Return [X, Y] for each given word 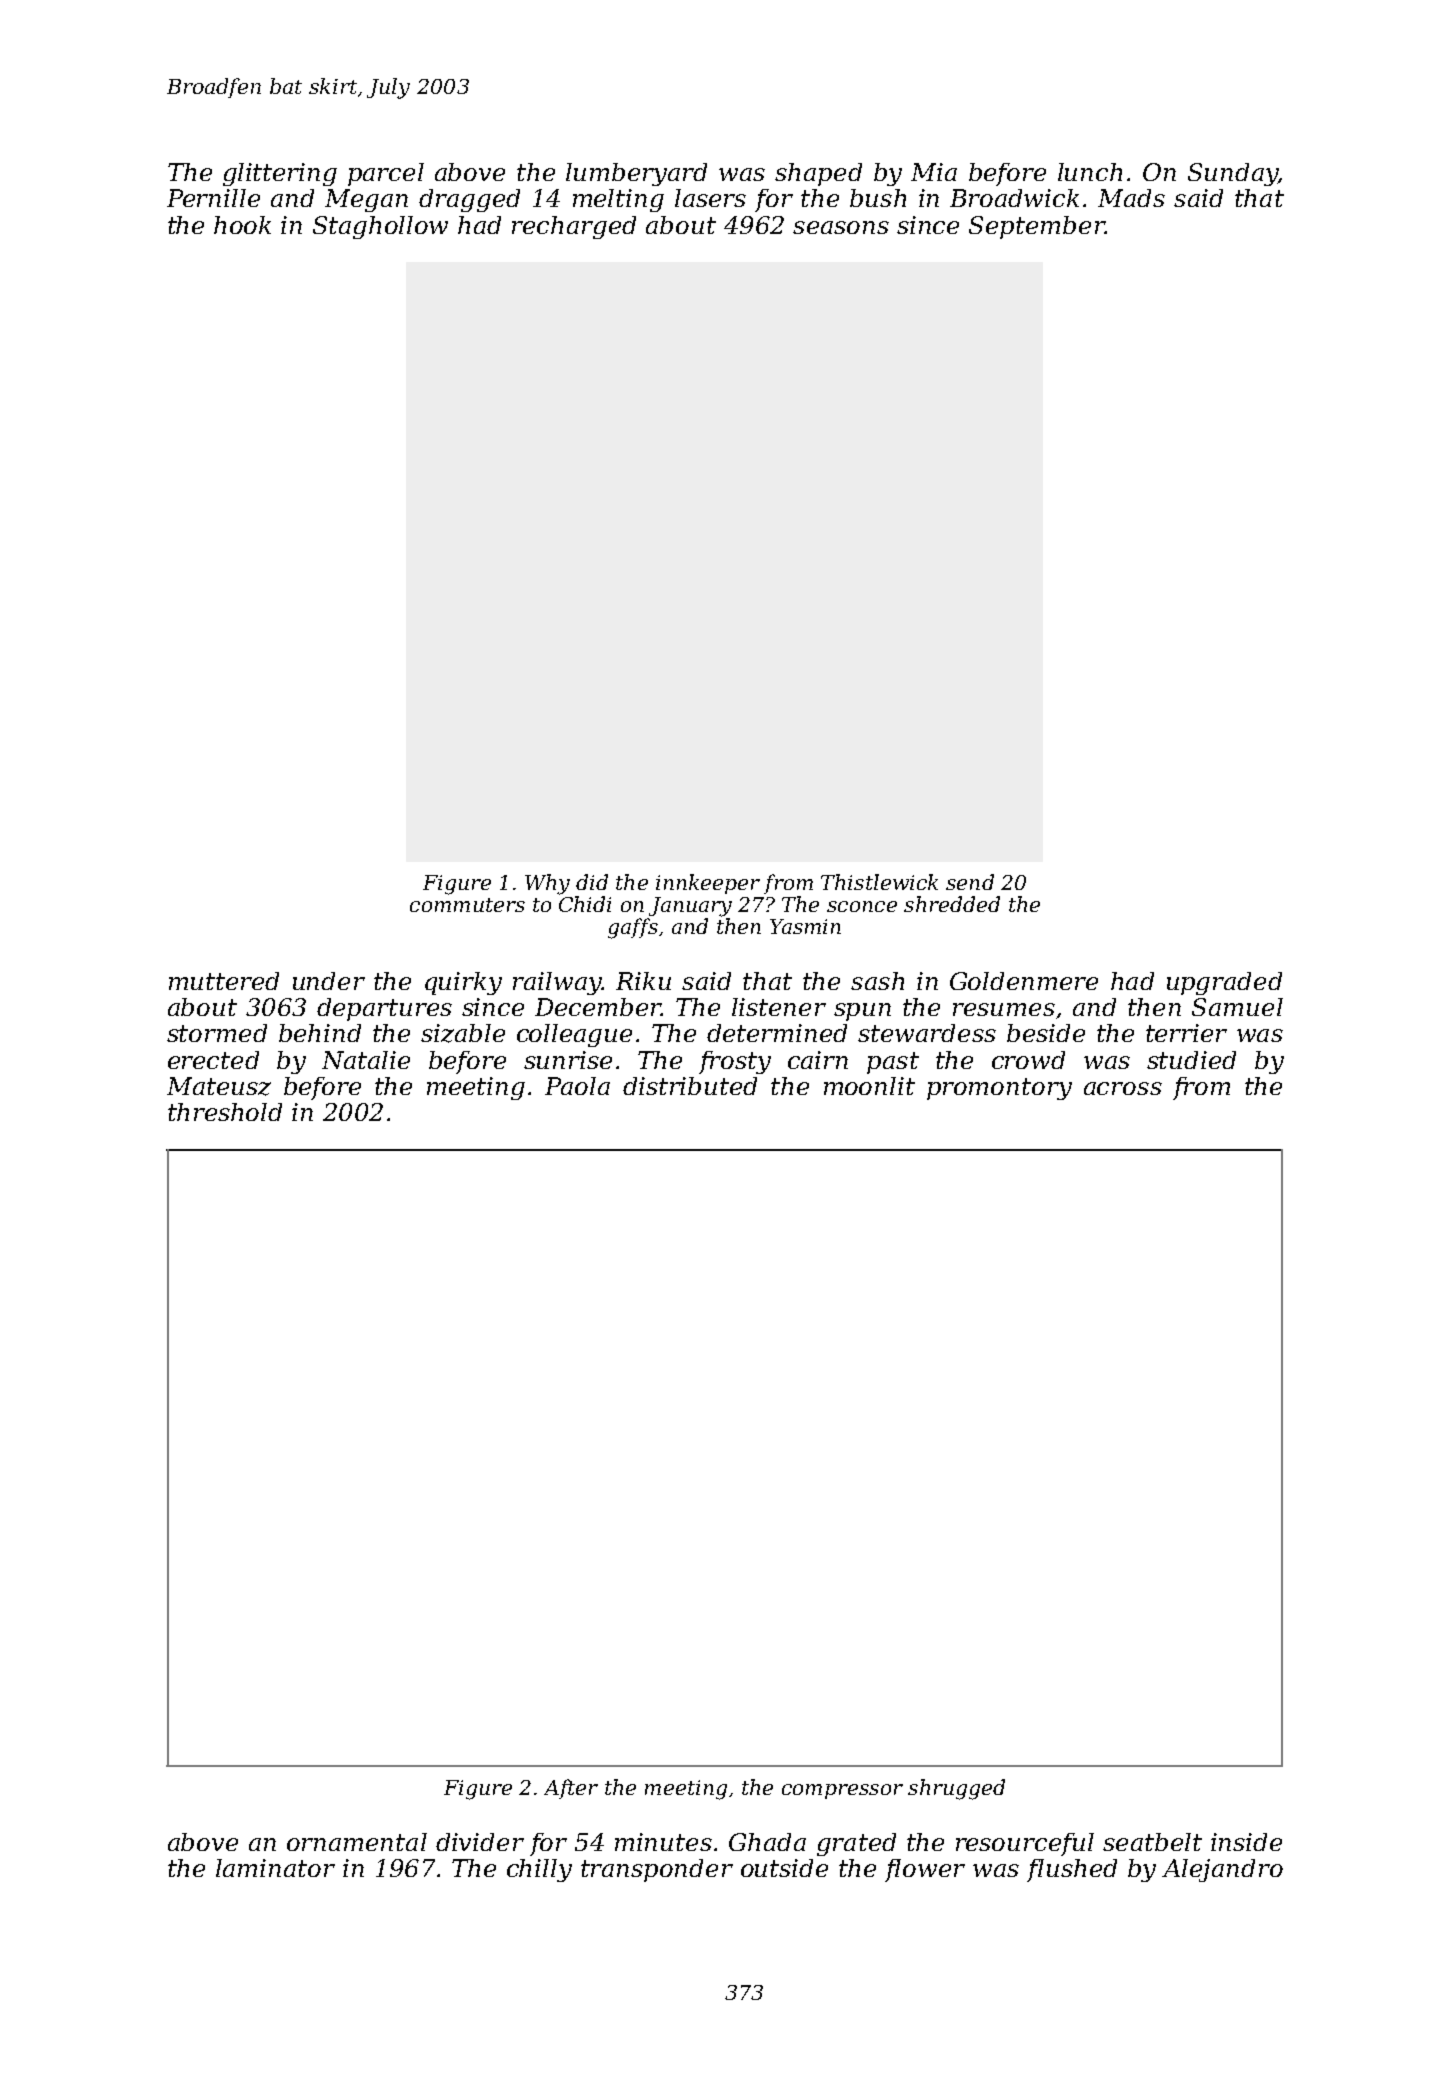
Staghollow [380, 227]
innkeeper [708, 884]
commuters [467, 905]
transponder [657, 1870]
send [970, 882]
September [1037, 227]
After [571, 1789]
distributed [690, 1086]
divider [480, 1842]
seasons [841, 227]
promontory [999, 1089]
